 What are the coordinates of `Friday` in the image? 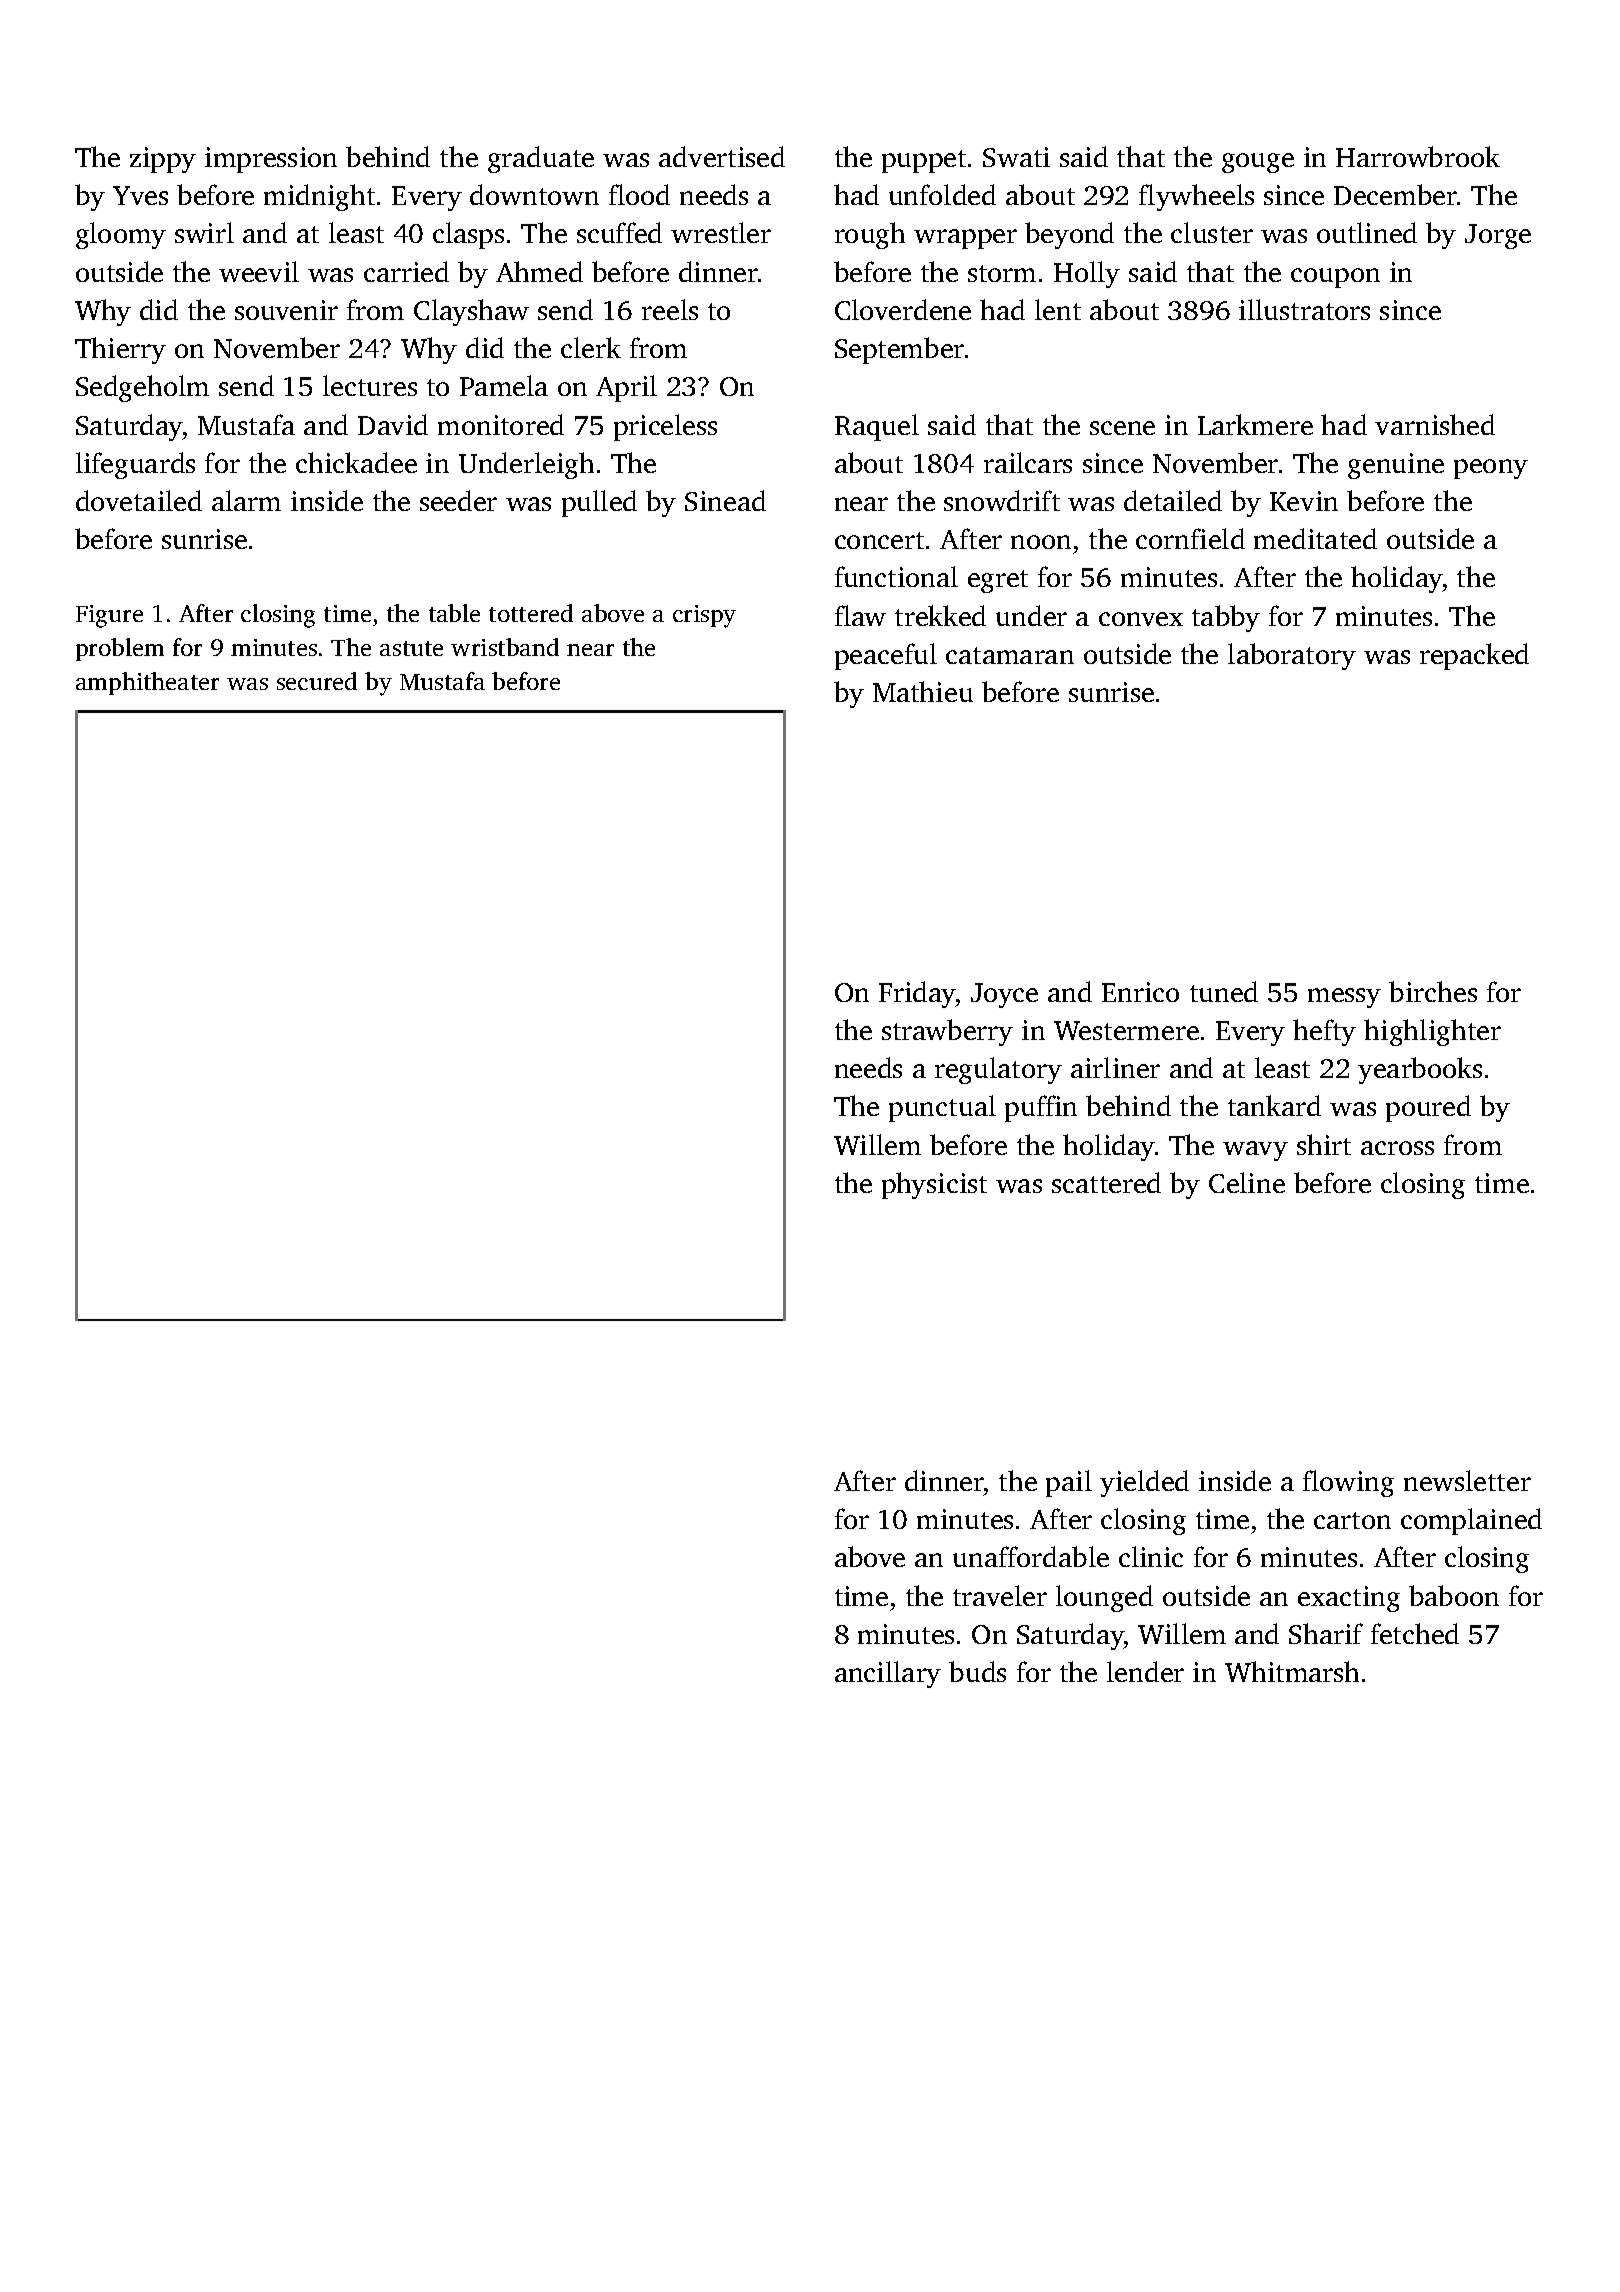 It's located at (917, 994).
